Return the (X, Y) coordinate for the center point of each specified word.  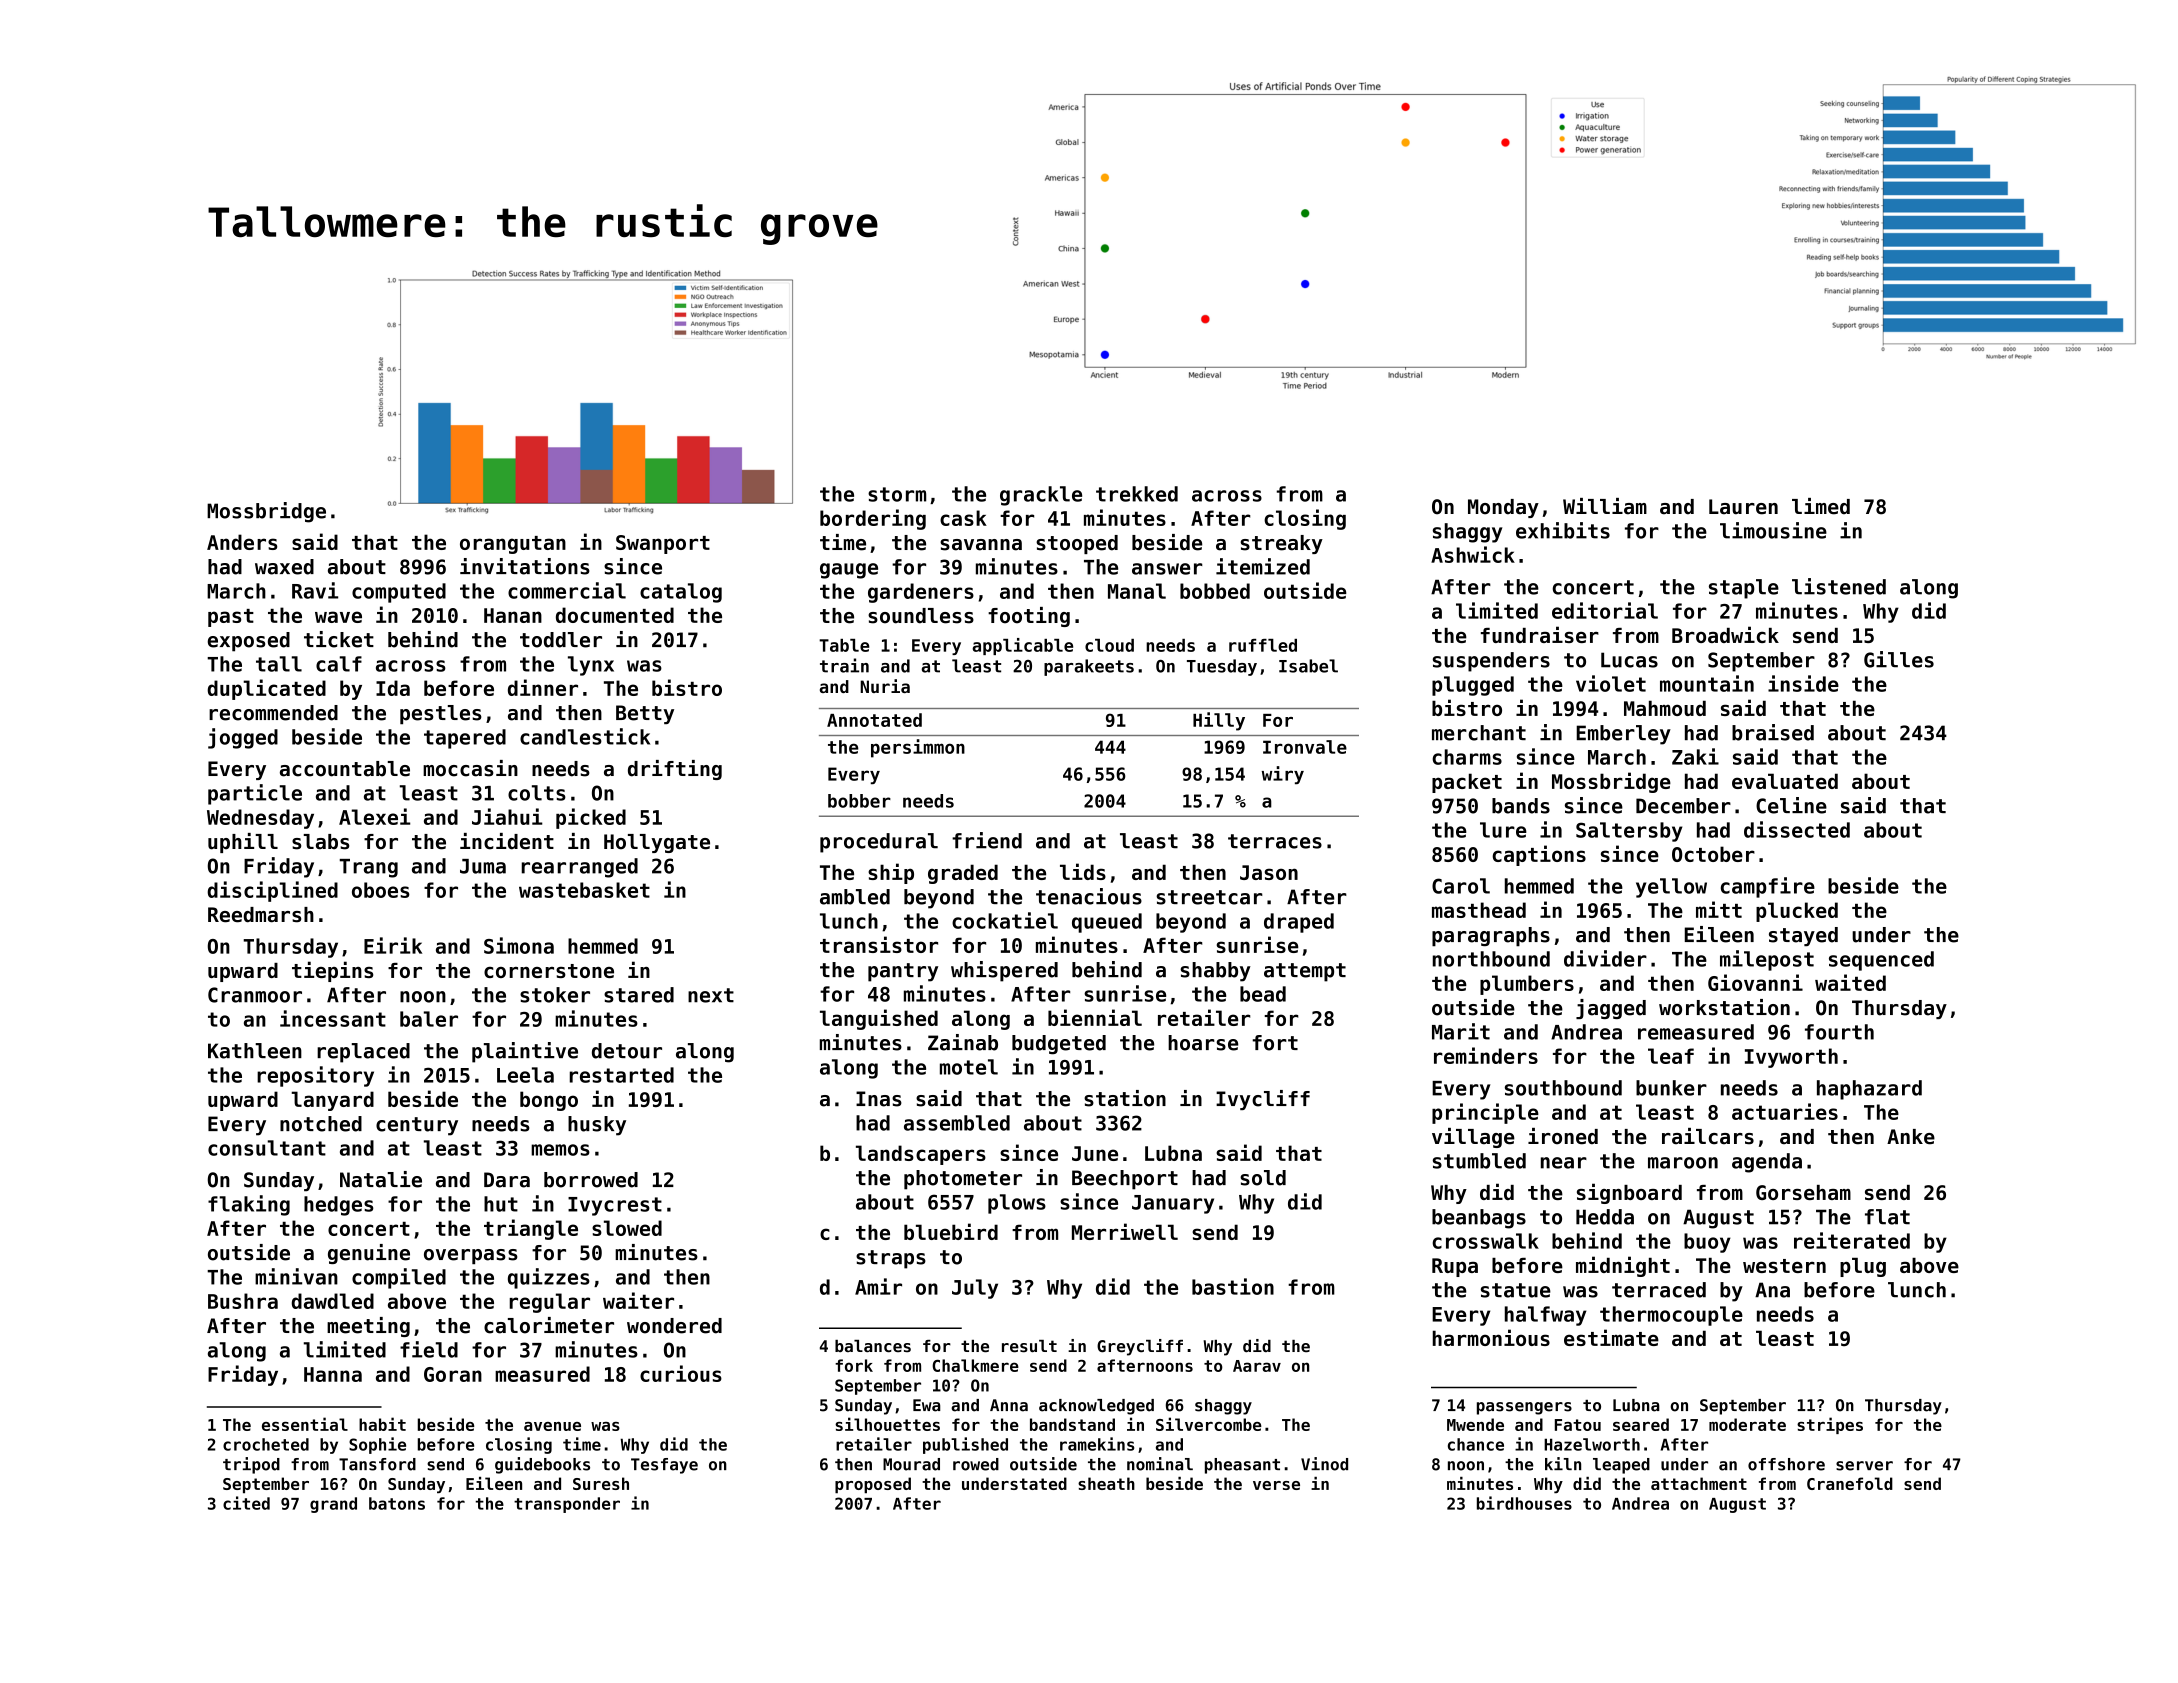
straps (891, 1259)
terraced (1659, 1290)
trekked (1137, 494)
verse (1276, 1485)
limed (1821, 506)
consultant (267, 1148)
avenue (552, 1426)
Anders (242, 542)
